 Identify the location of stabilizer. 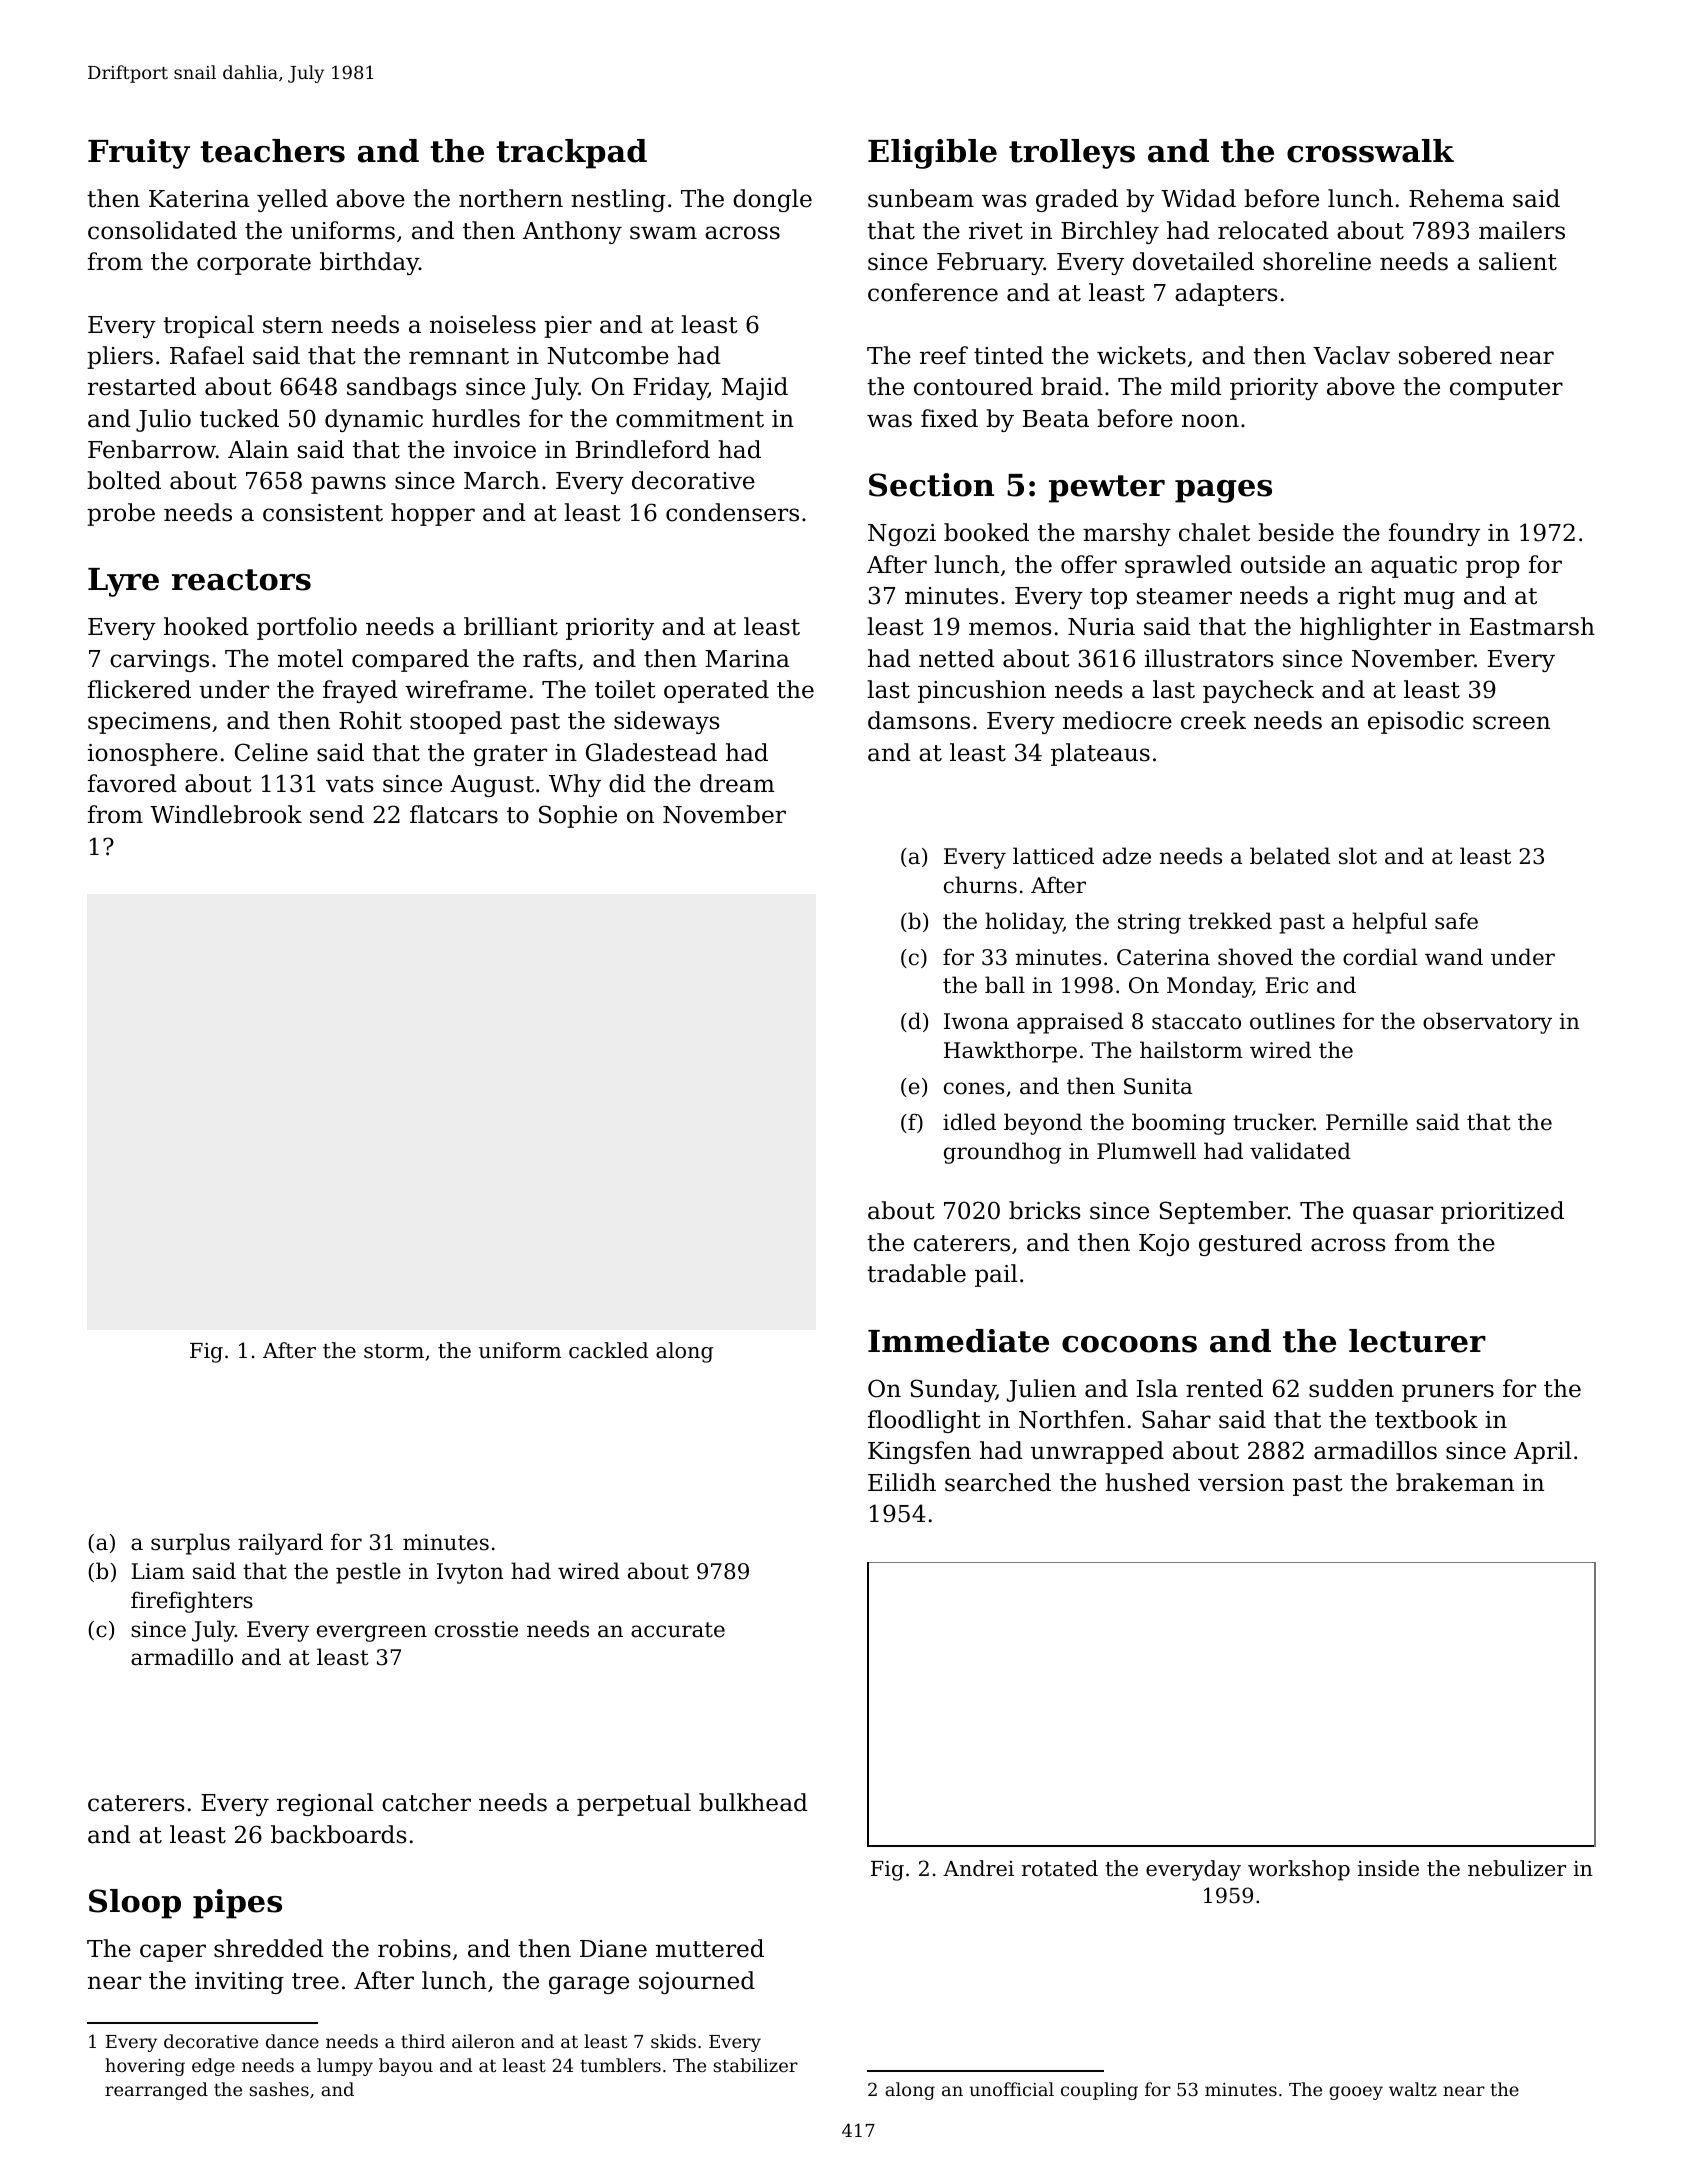
(756, 2065).
